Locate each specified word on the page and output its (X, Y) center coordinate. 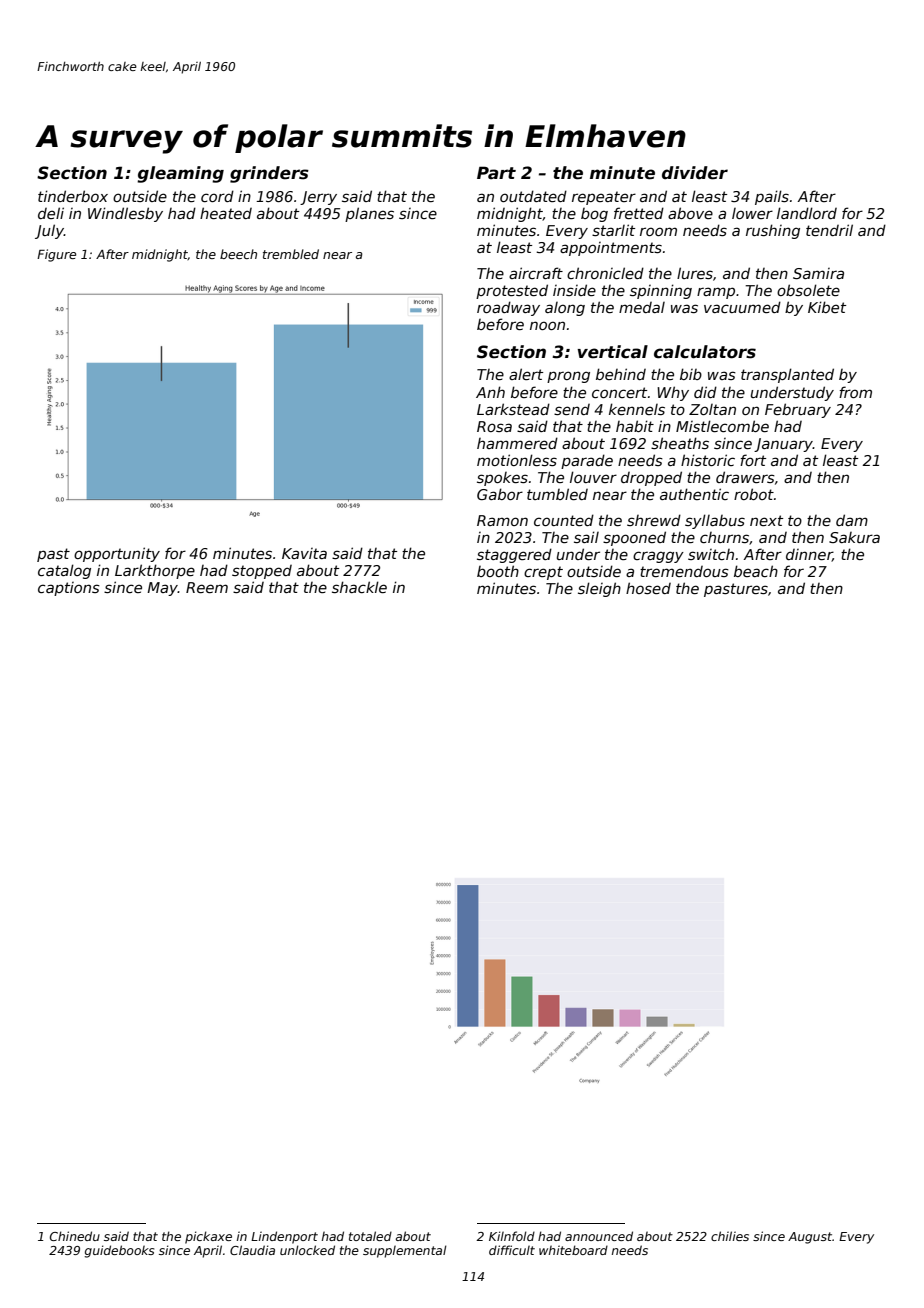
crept (543, 573)
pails (772, 197)
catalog (64, 571)
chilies (730, 1236)
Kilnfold (512, 1236)
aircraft (536, 273)
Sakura (854, 537)
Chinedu (75, 1236)
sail (586, 537)
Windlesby (125, 214)
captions (69, 589)
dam (852, 520)
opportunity (117, 554)
